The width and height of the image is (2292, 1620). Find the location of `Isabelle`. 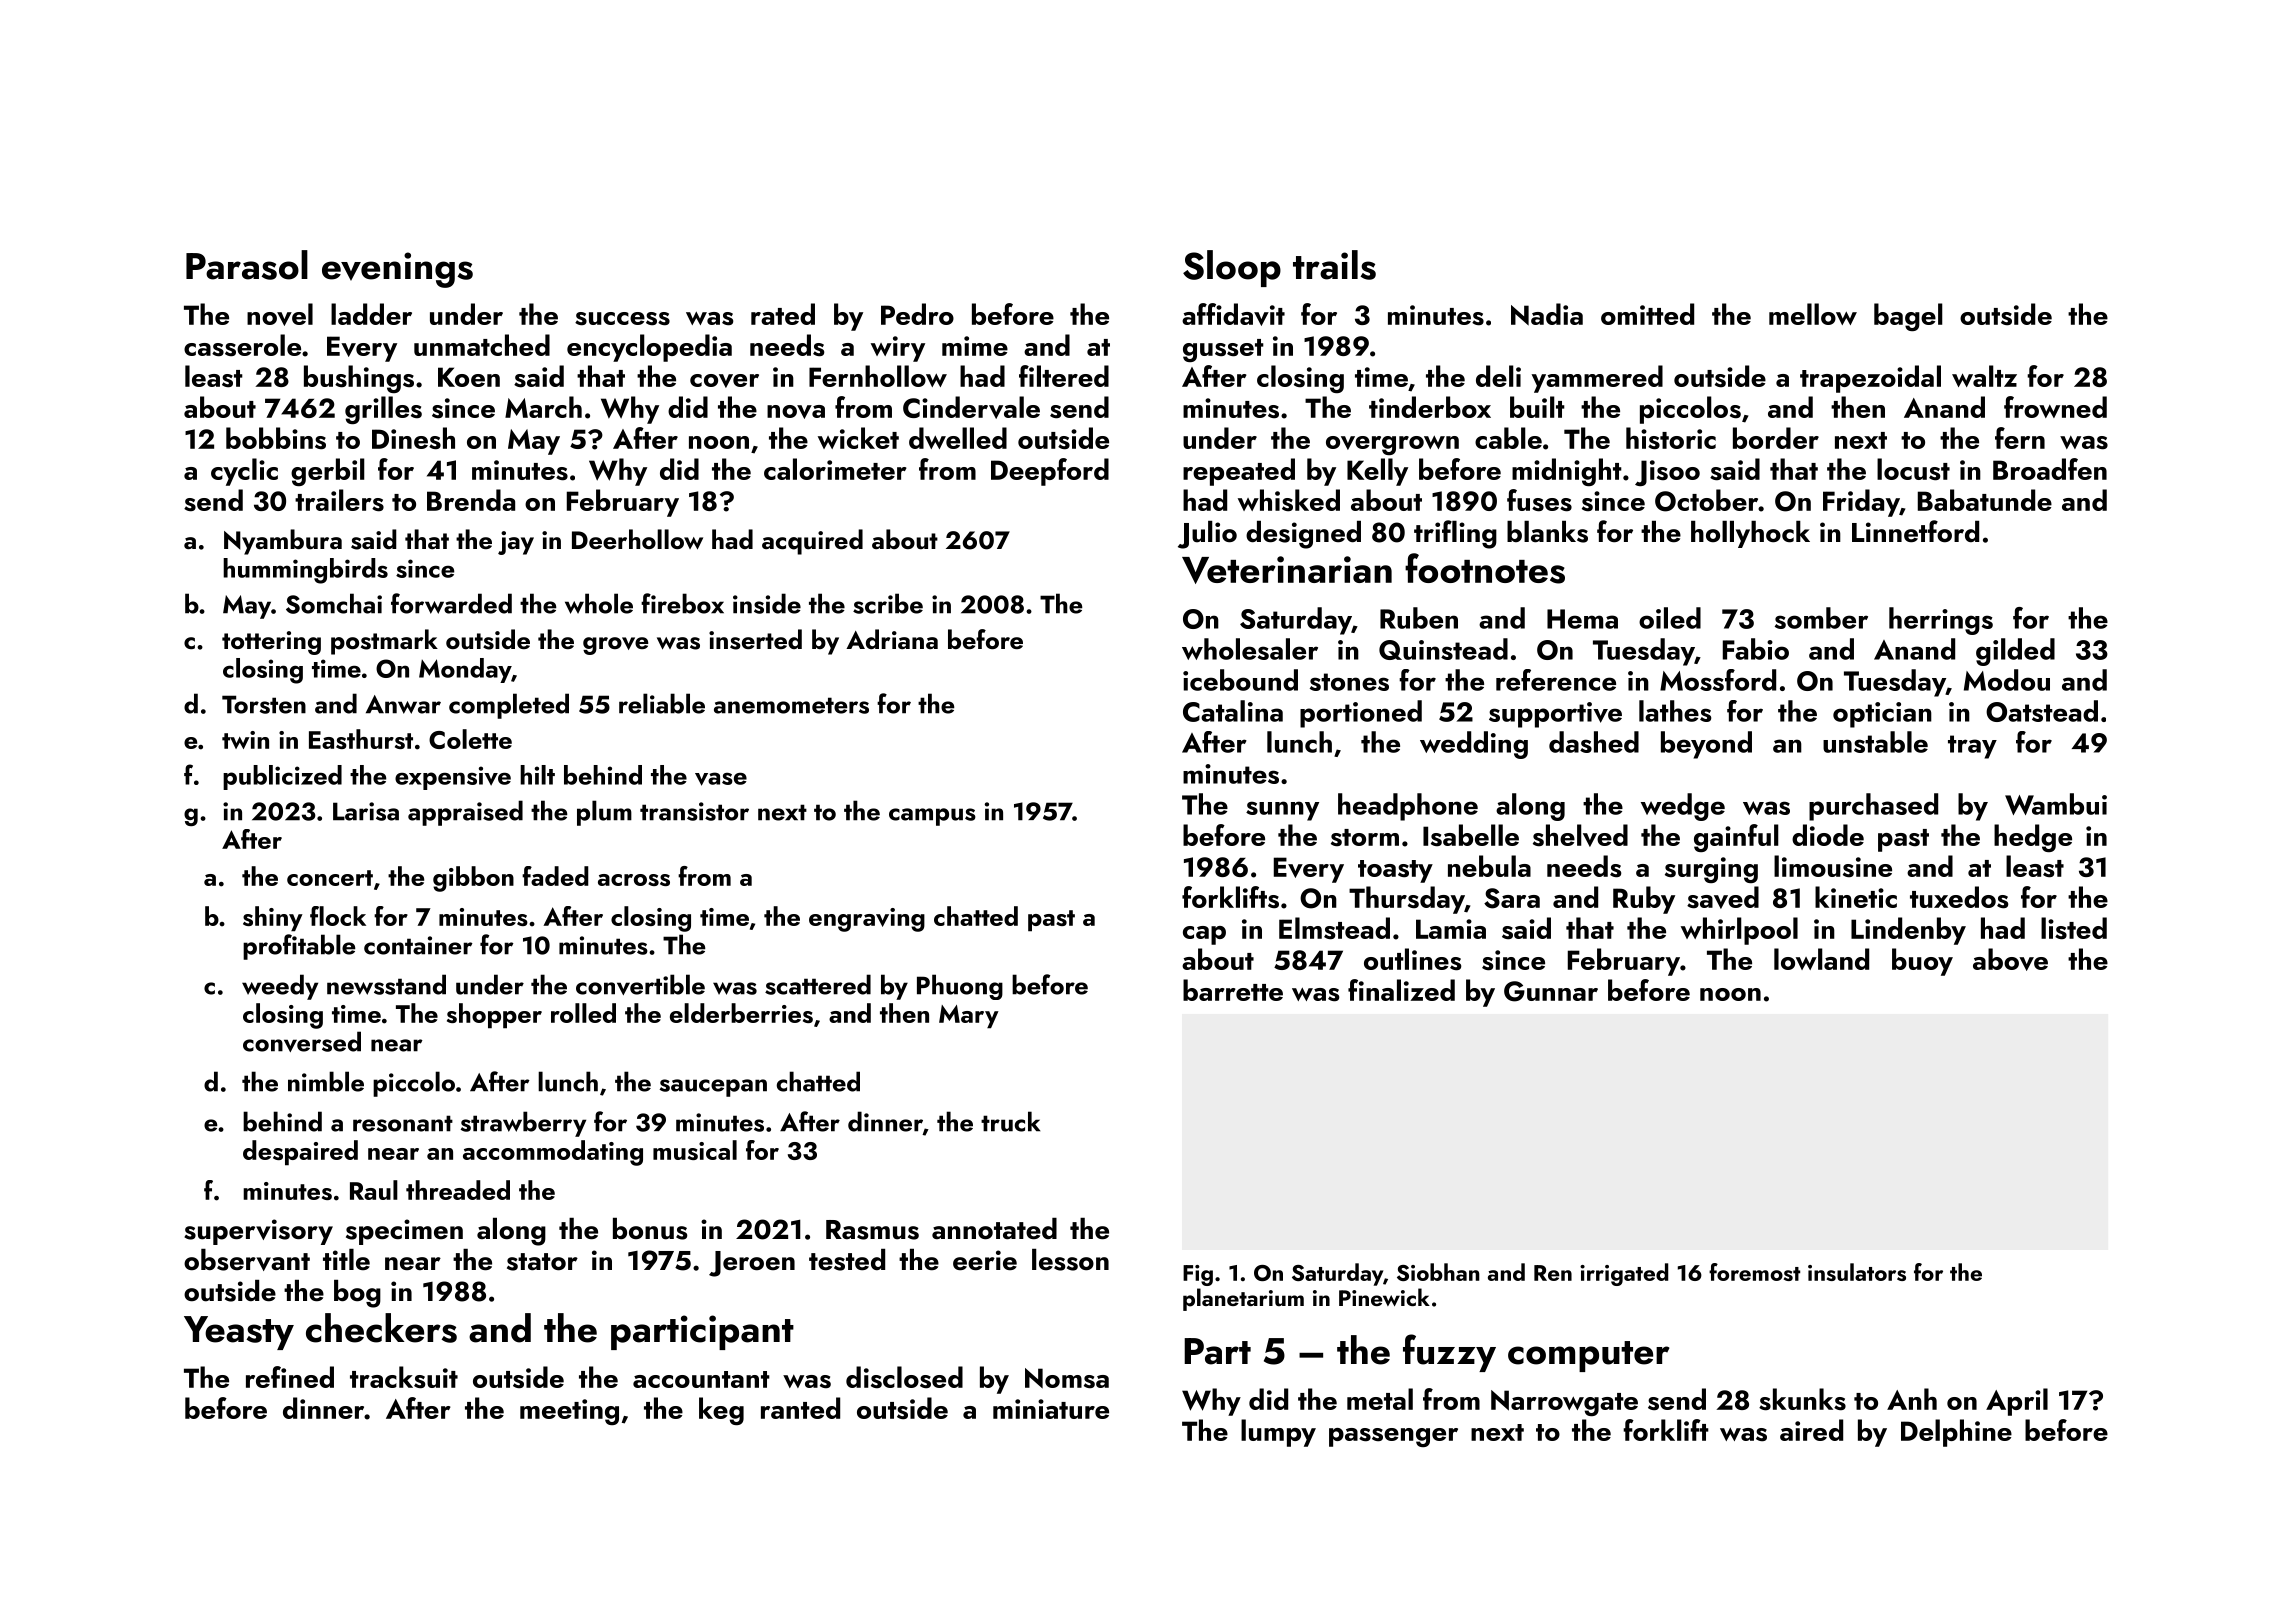

Isabelle is located at coordinates (1471, 835).
